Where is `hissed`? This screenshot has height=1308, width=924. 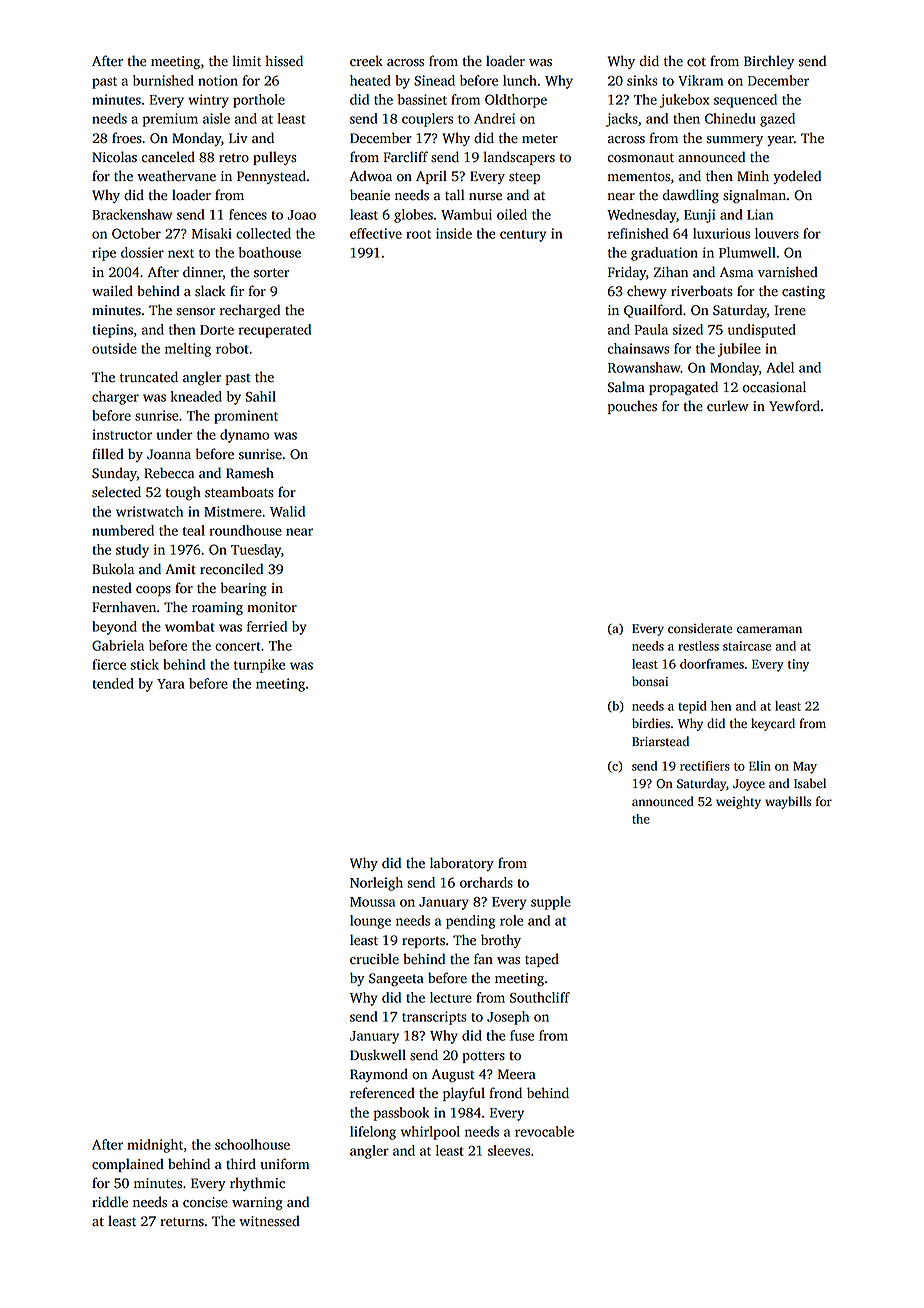 hissed is located at coordinates (284, 61).
